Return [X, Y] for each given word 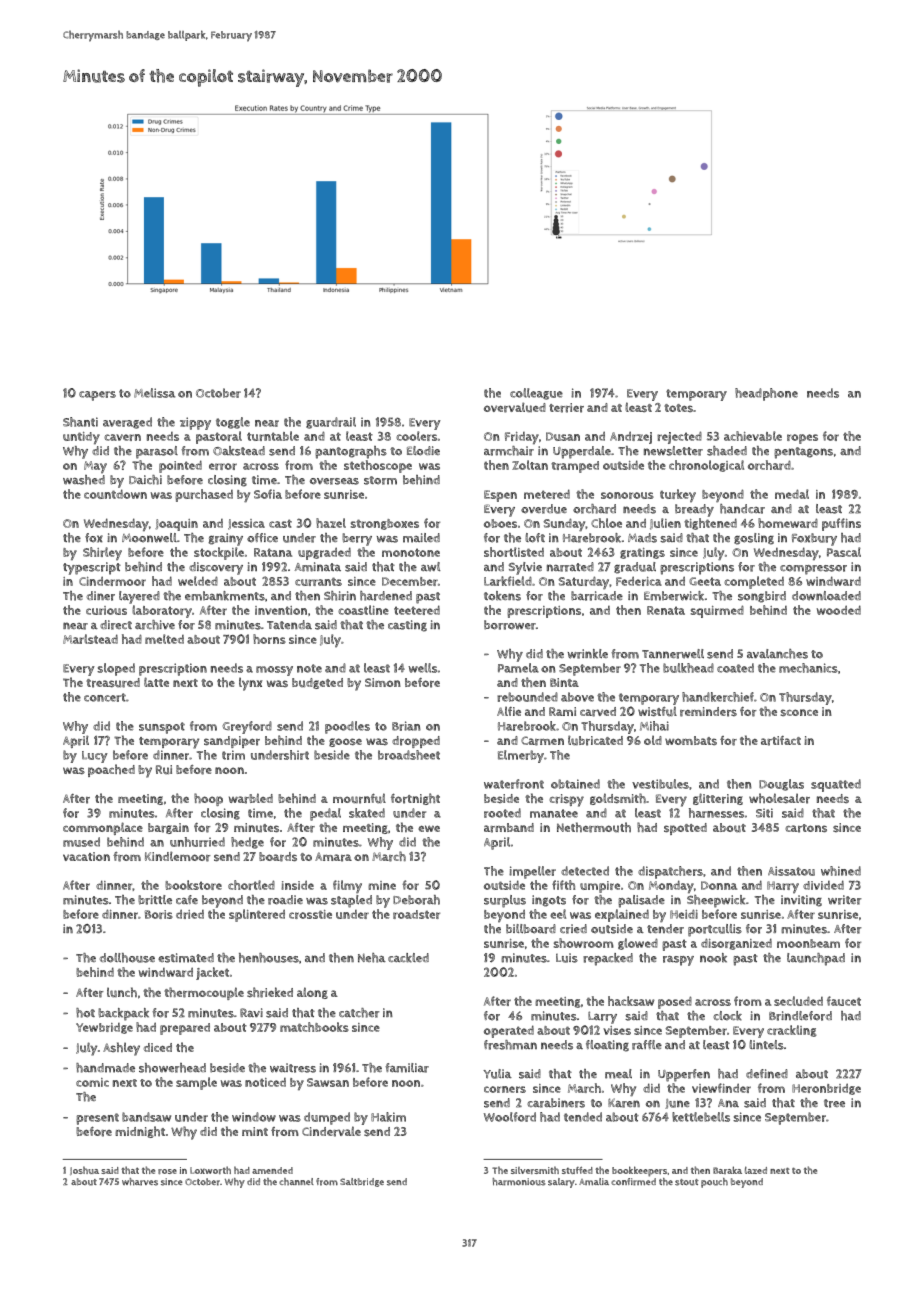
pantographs [351, 452]
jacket [212, 973]
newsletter [673, 451]
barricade [597, 596]
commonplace [103, 828]
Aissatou [791, 871]
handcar [742, 509]
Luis [567, 958]
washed [84, 480]
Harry [783, 887]
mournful [359, 798]
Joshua [84, 1170]
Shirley [102, 553]
